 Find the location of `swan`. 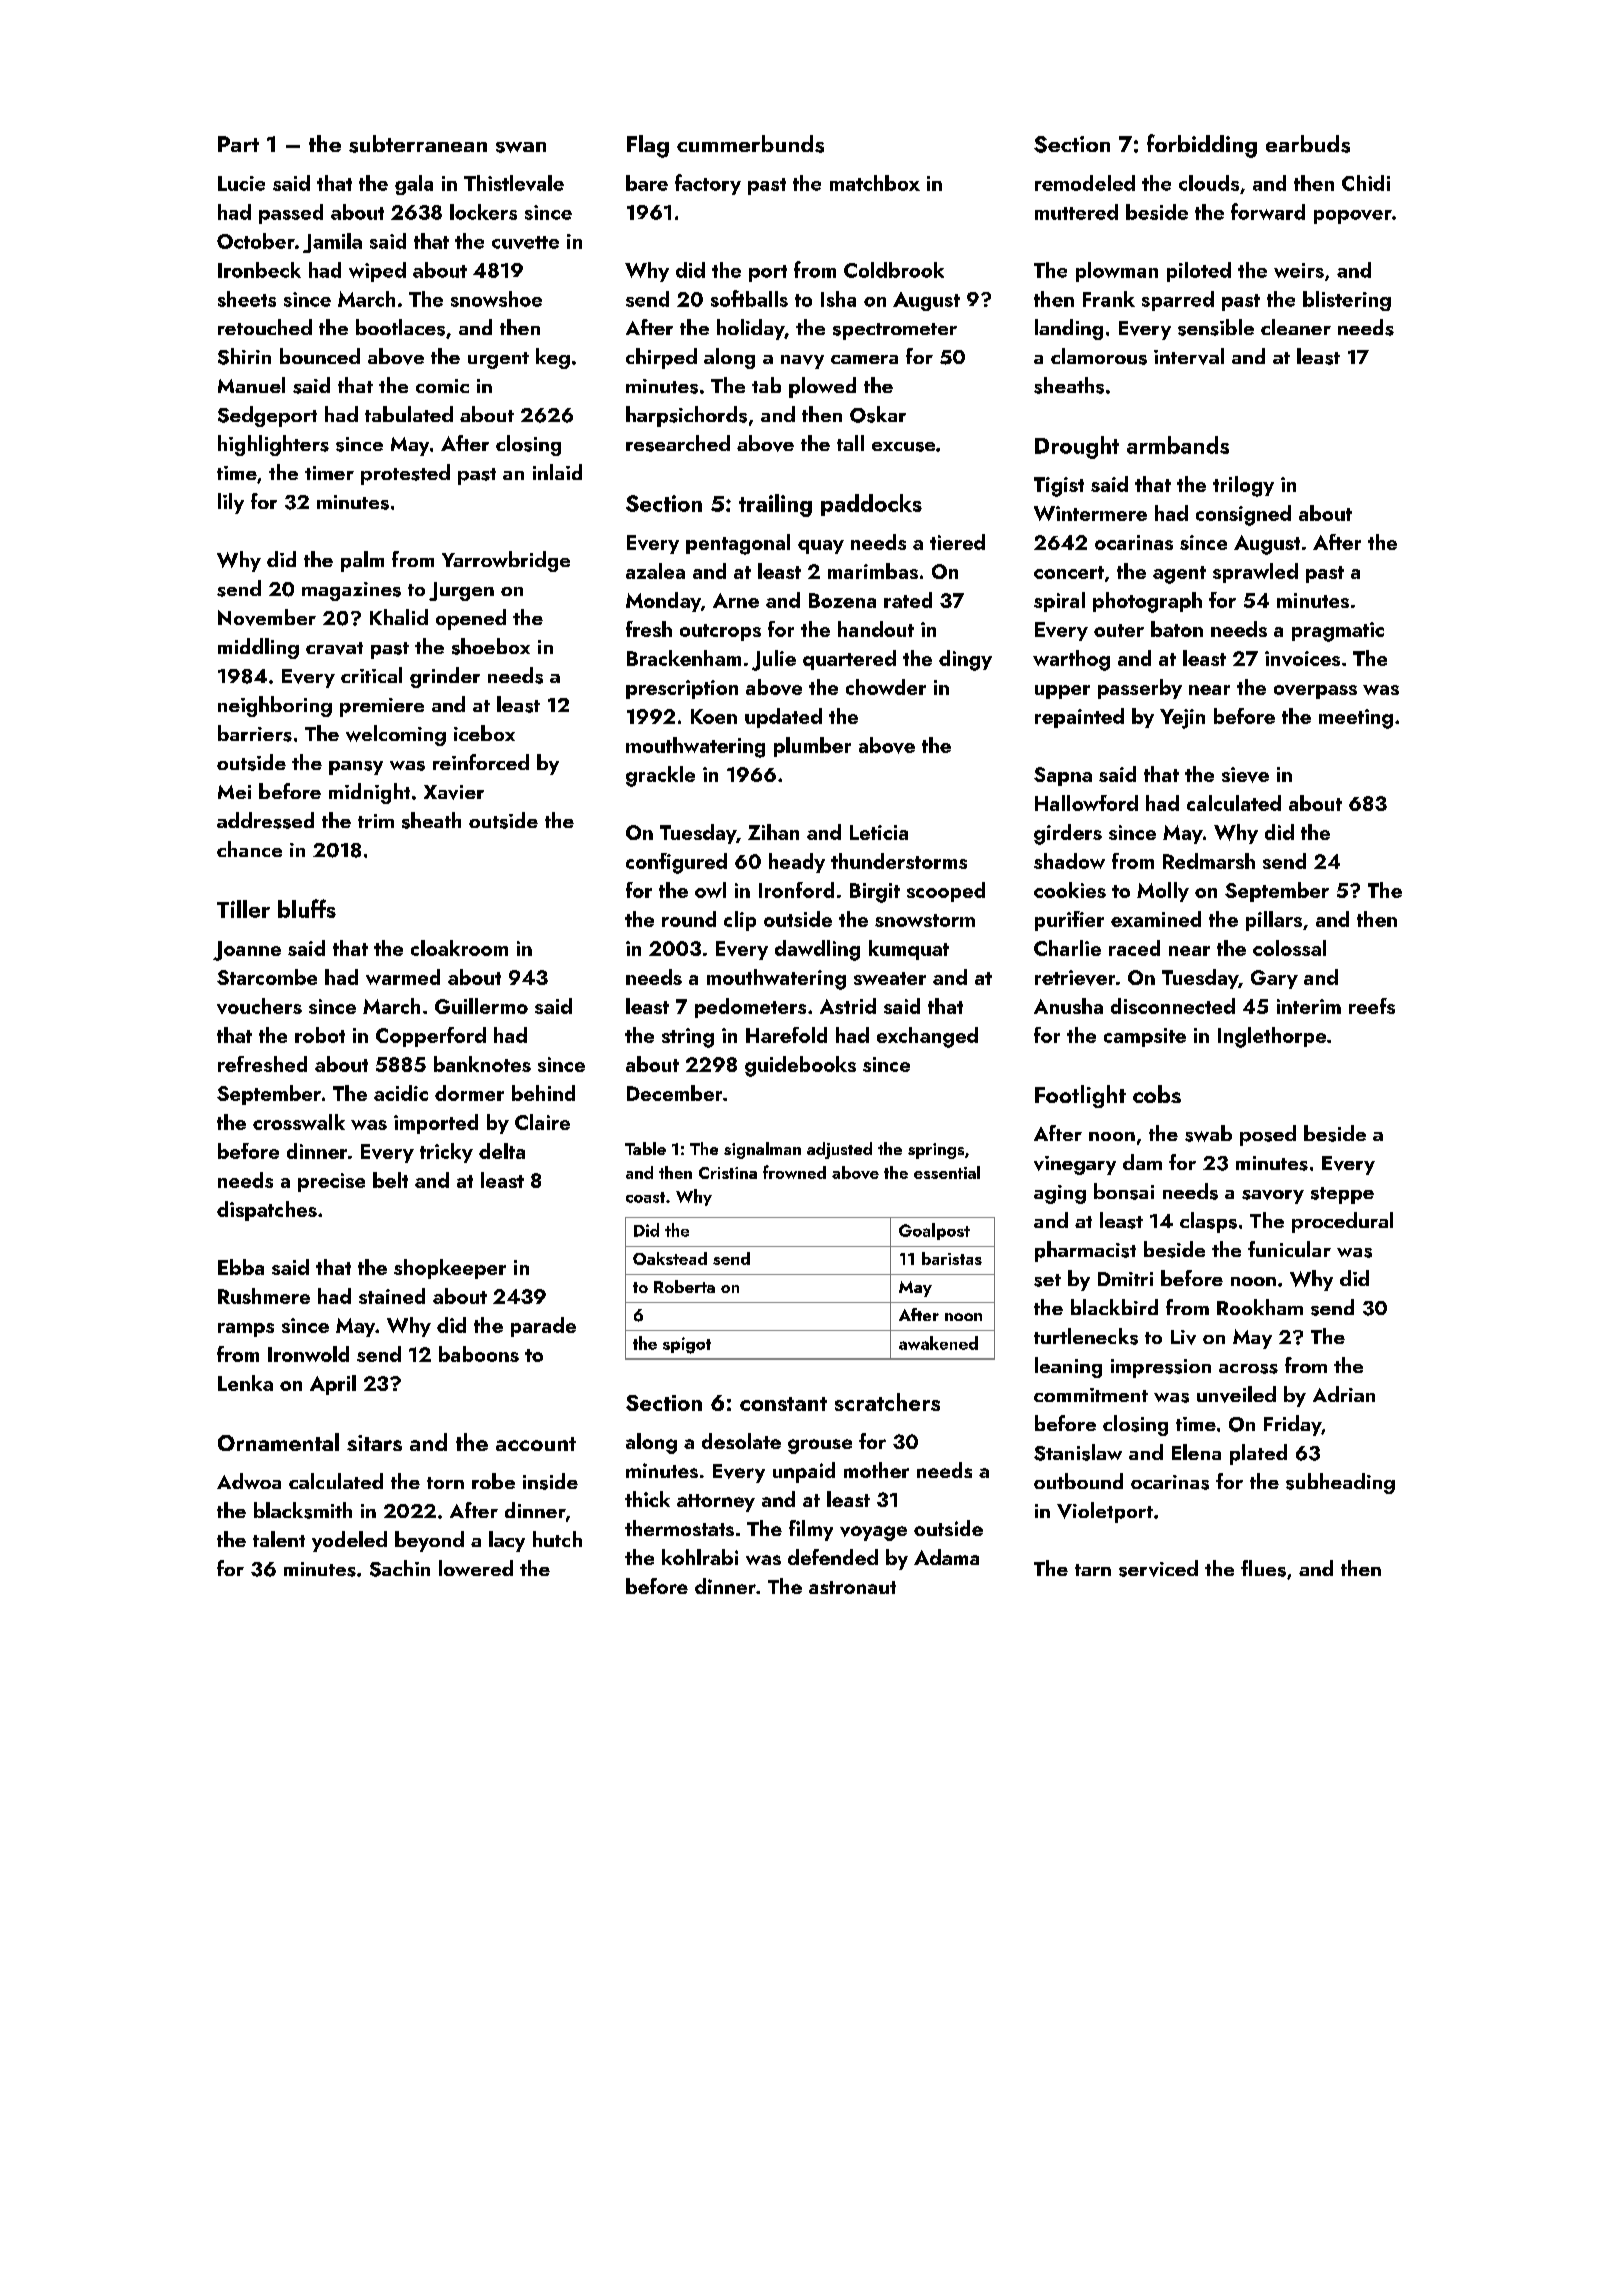

swan is located at coordinates (521, 147).
